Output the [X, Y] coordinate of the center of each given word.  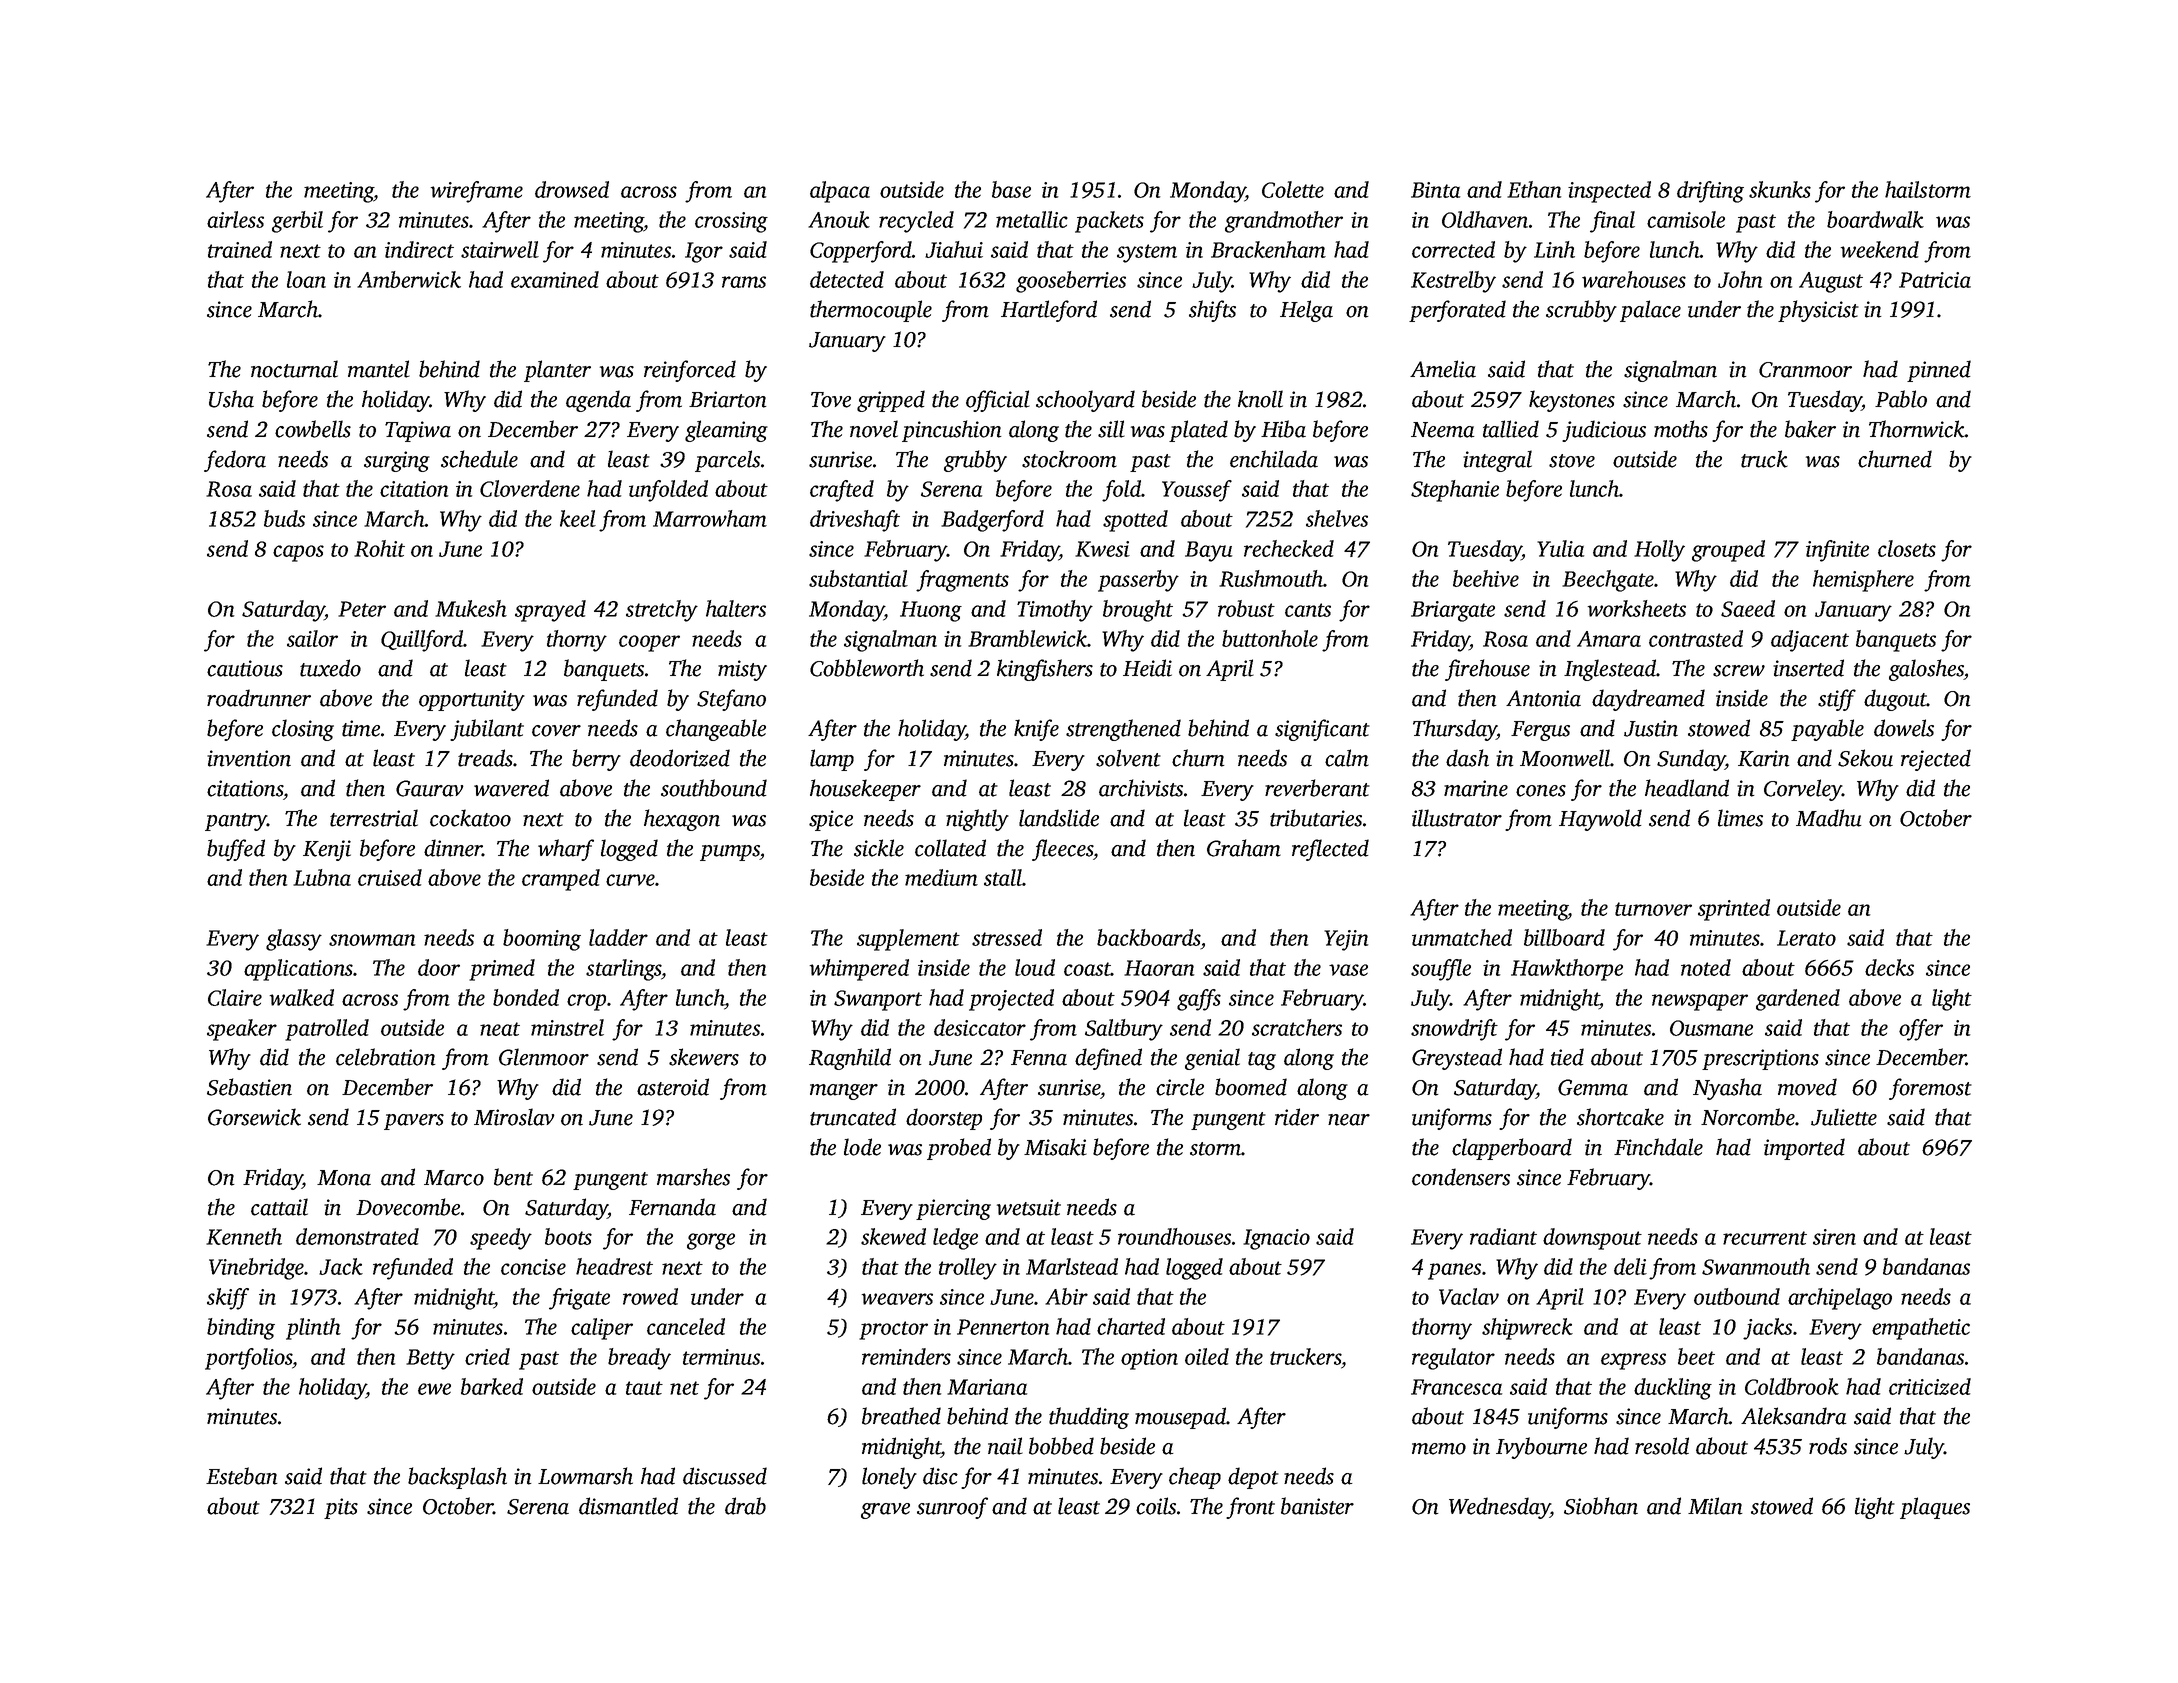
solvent [1128, 758]
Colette [1293, 189]
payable [1827, 730]
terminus [721, 1357]
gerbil [297, 222]
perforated [1457, 311]
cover [556, 731]
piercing [953, 1209]
